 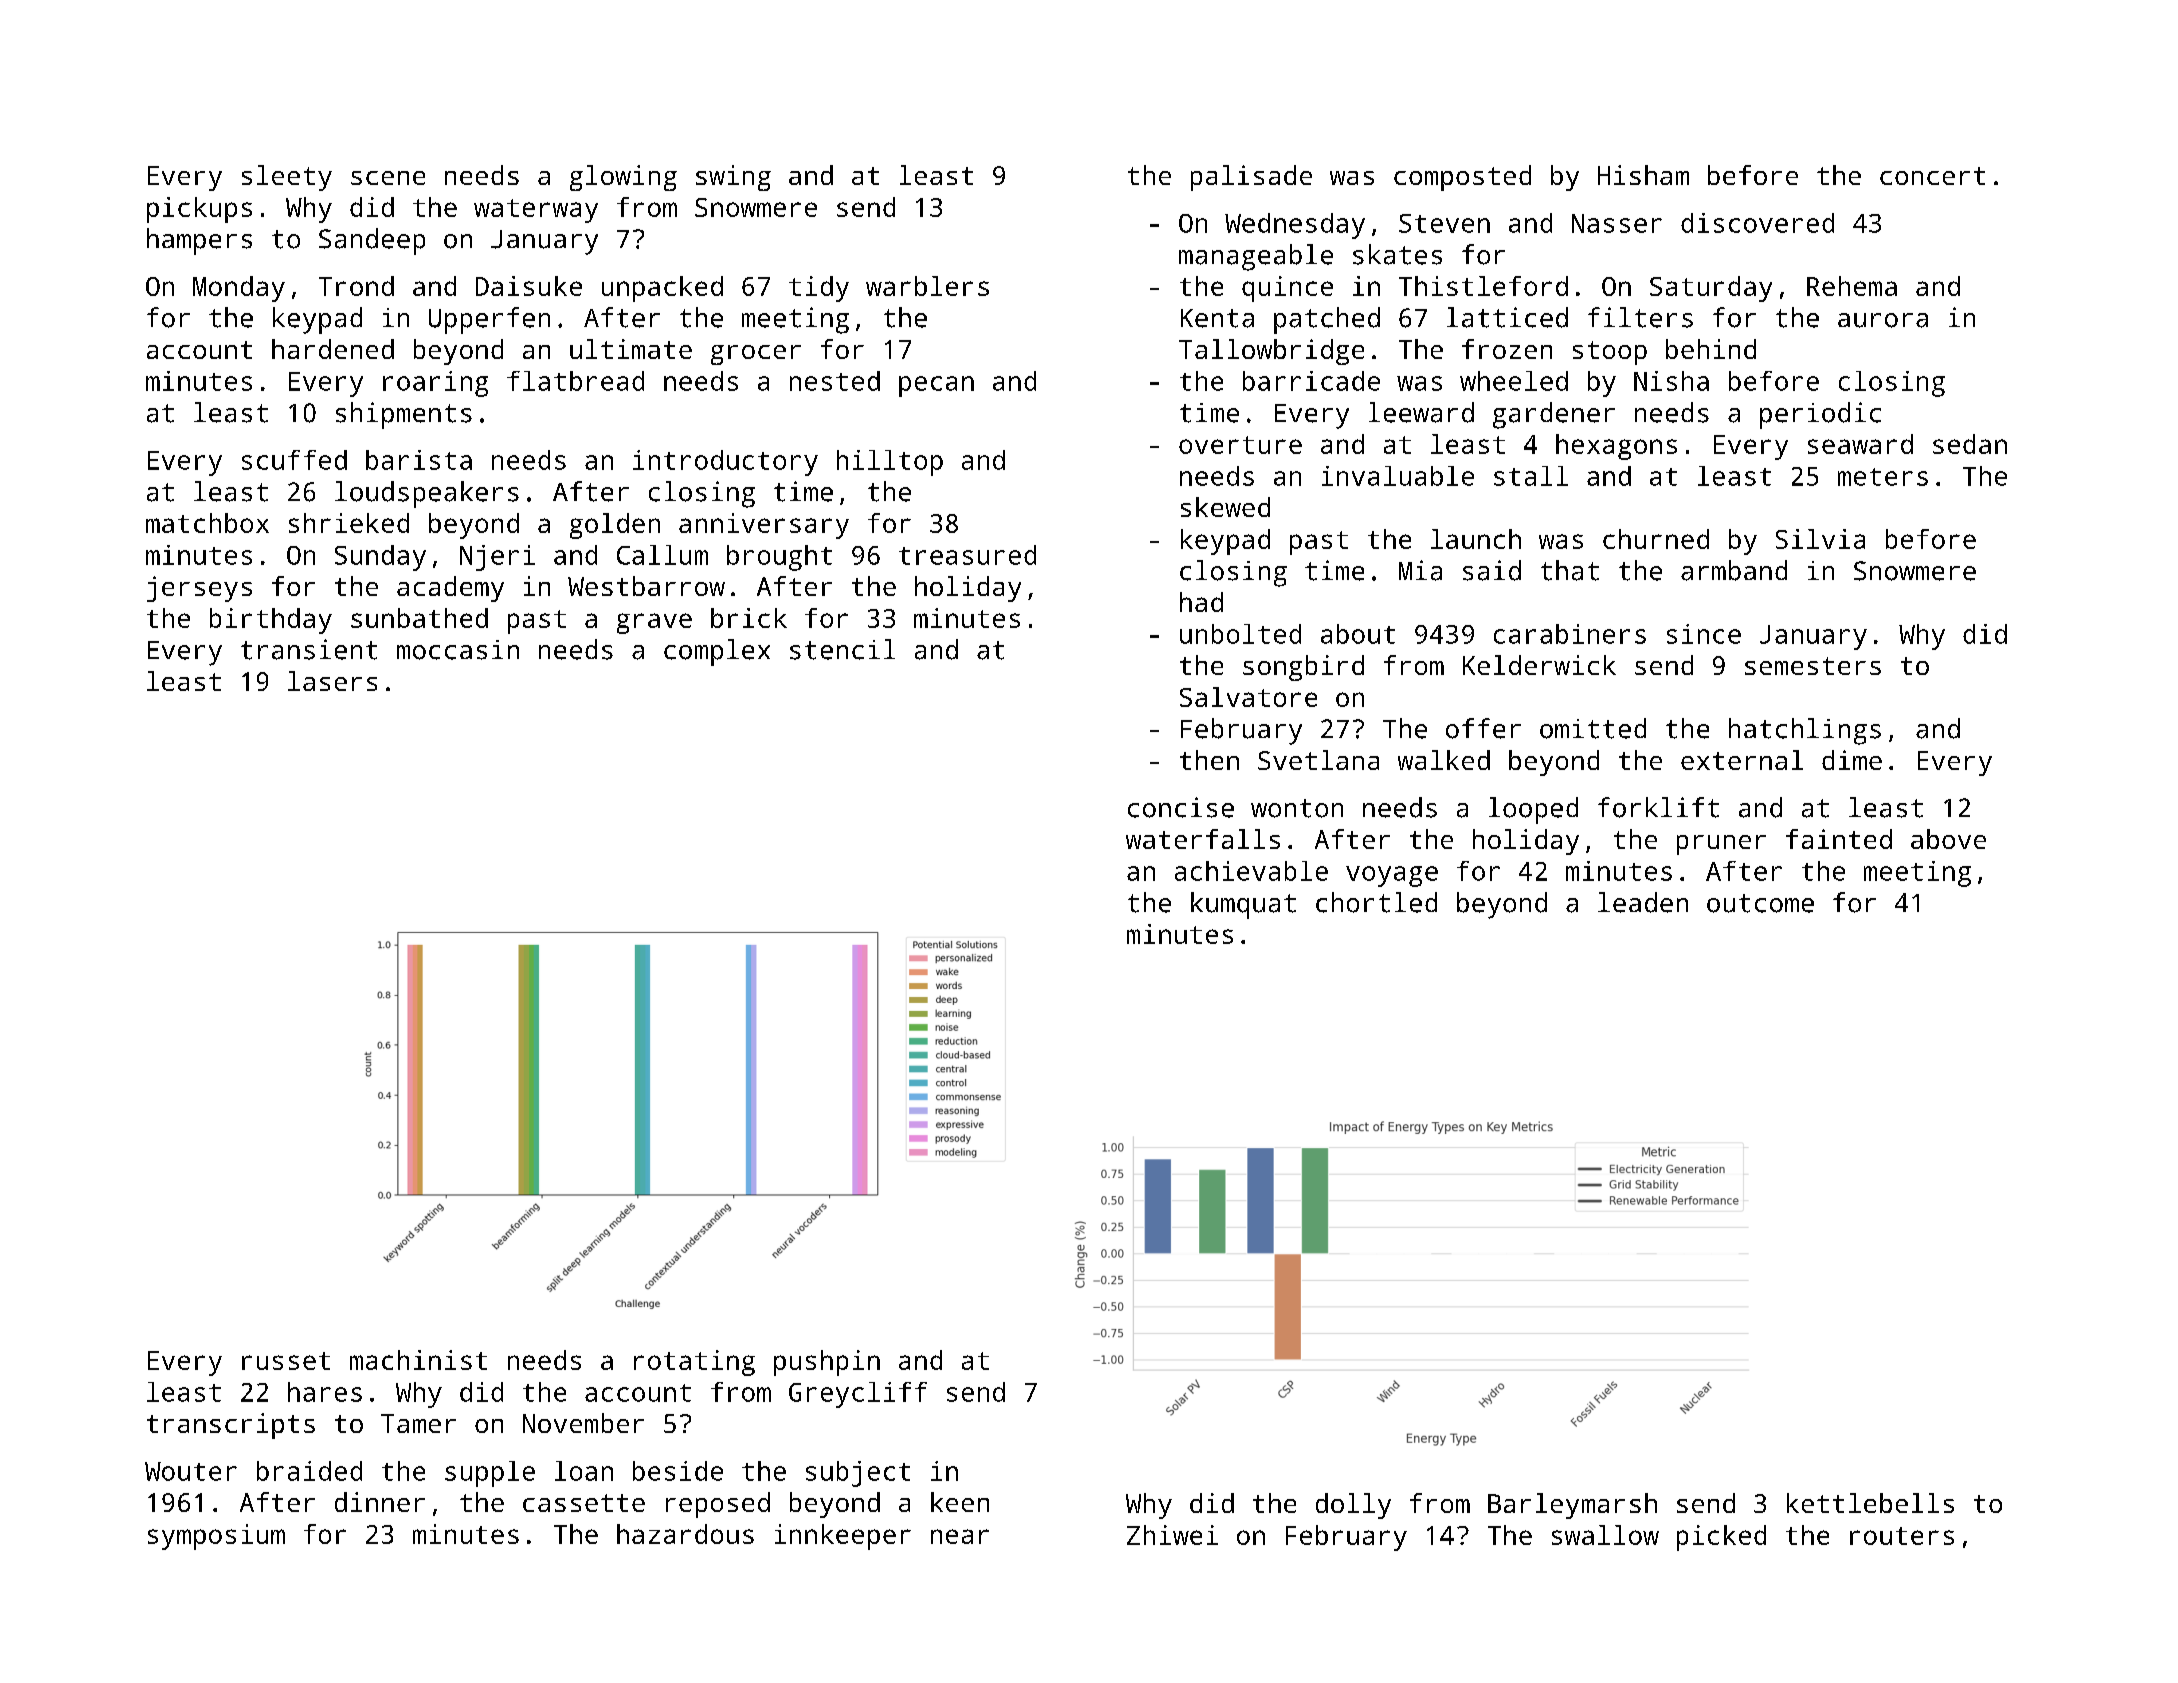 What do you see at coordinates (1902, 1536) in the image?
I see `routers` at bounding box center [1902, 1536].
